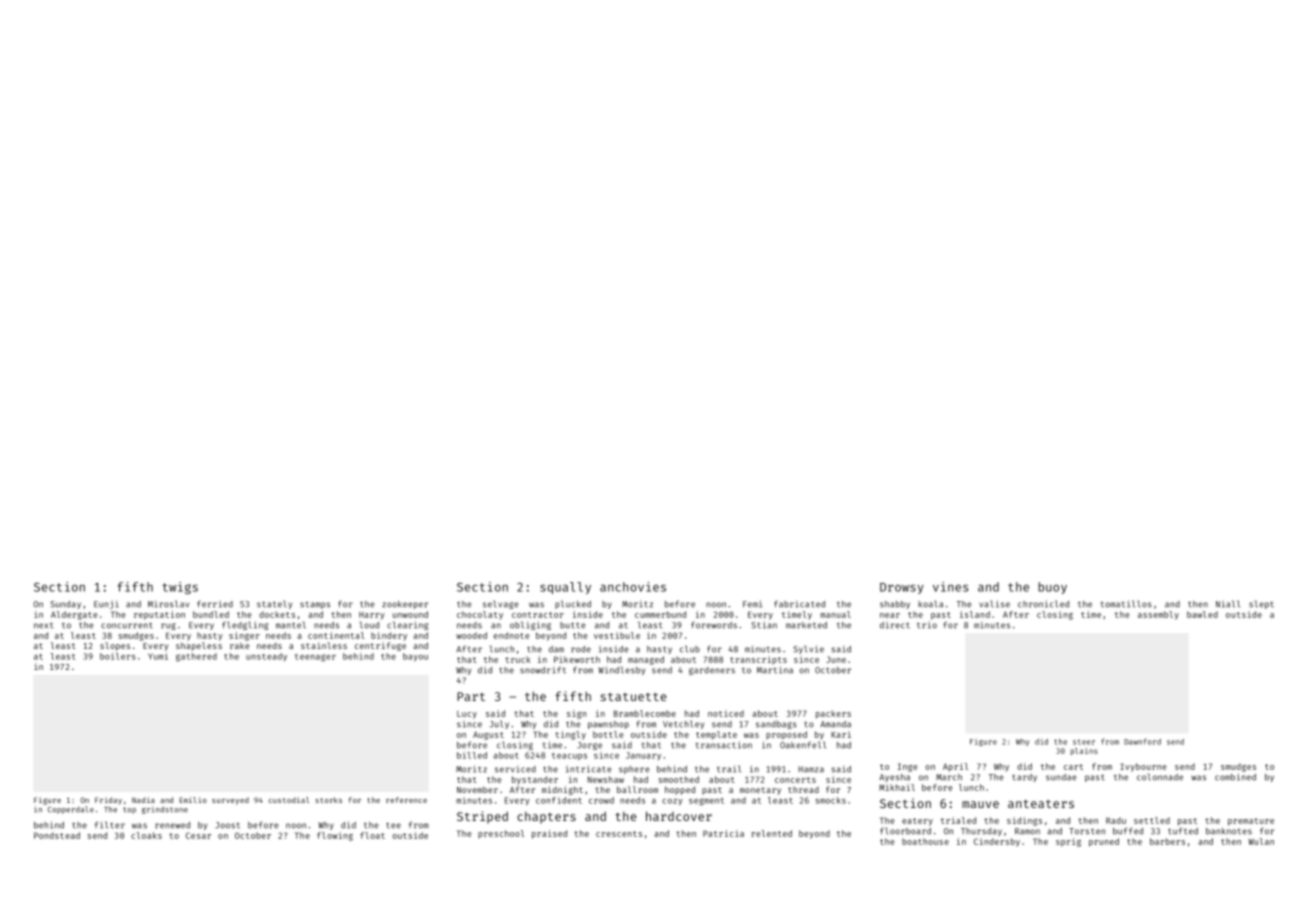 The height and width of the page is (924, 1308). I want to click on gathered, so click(196, 657).
